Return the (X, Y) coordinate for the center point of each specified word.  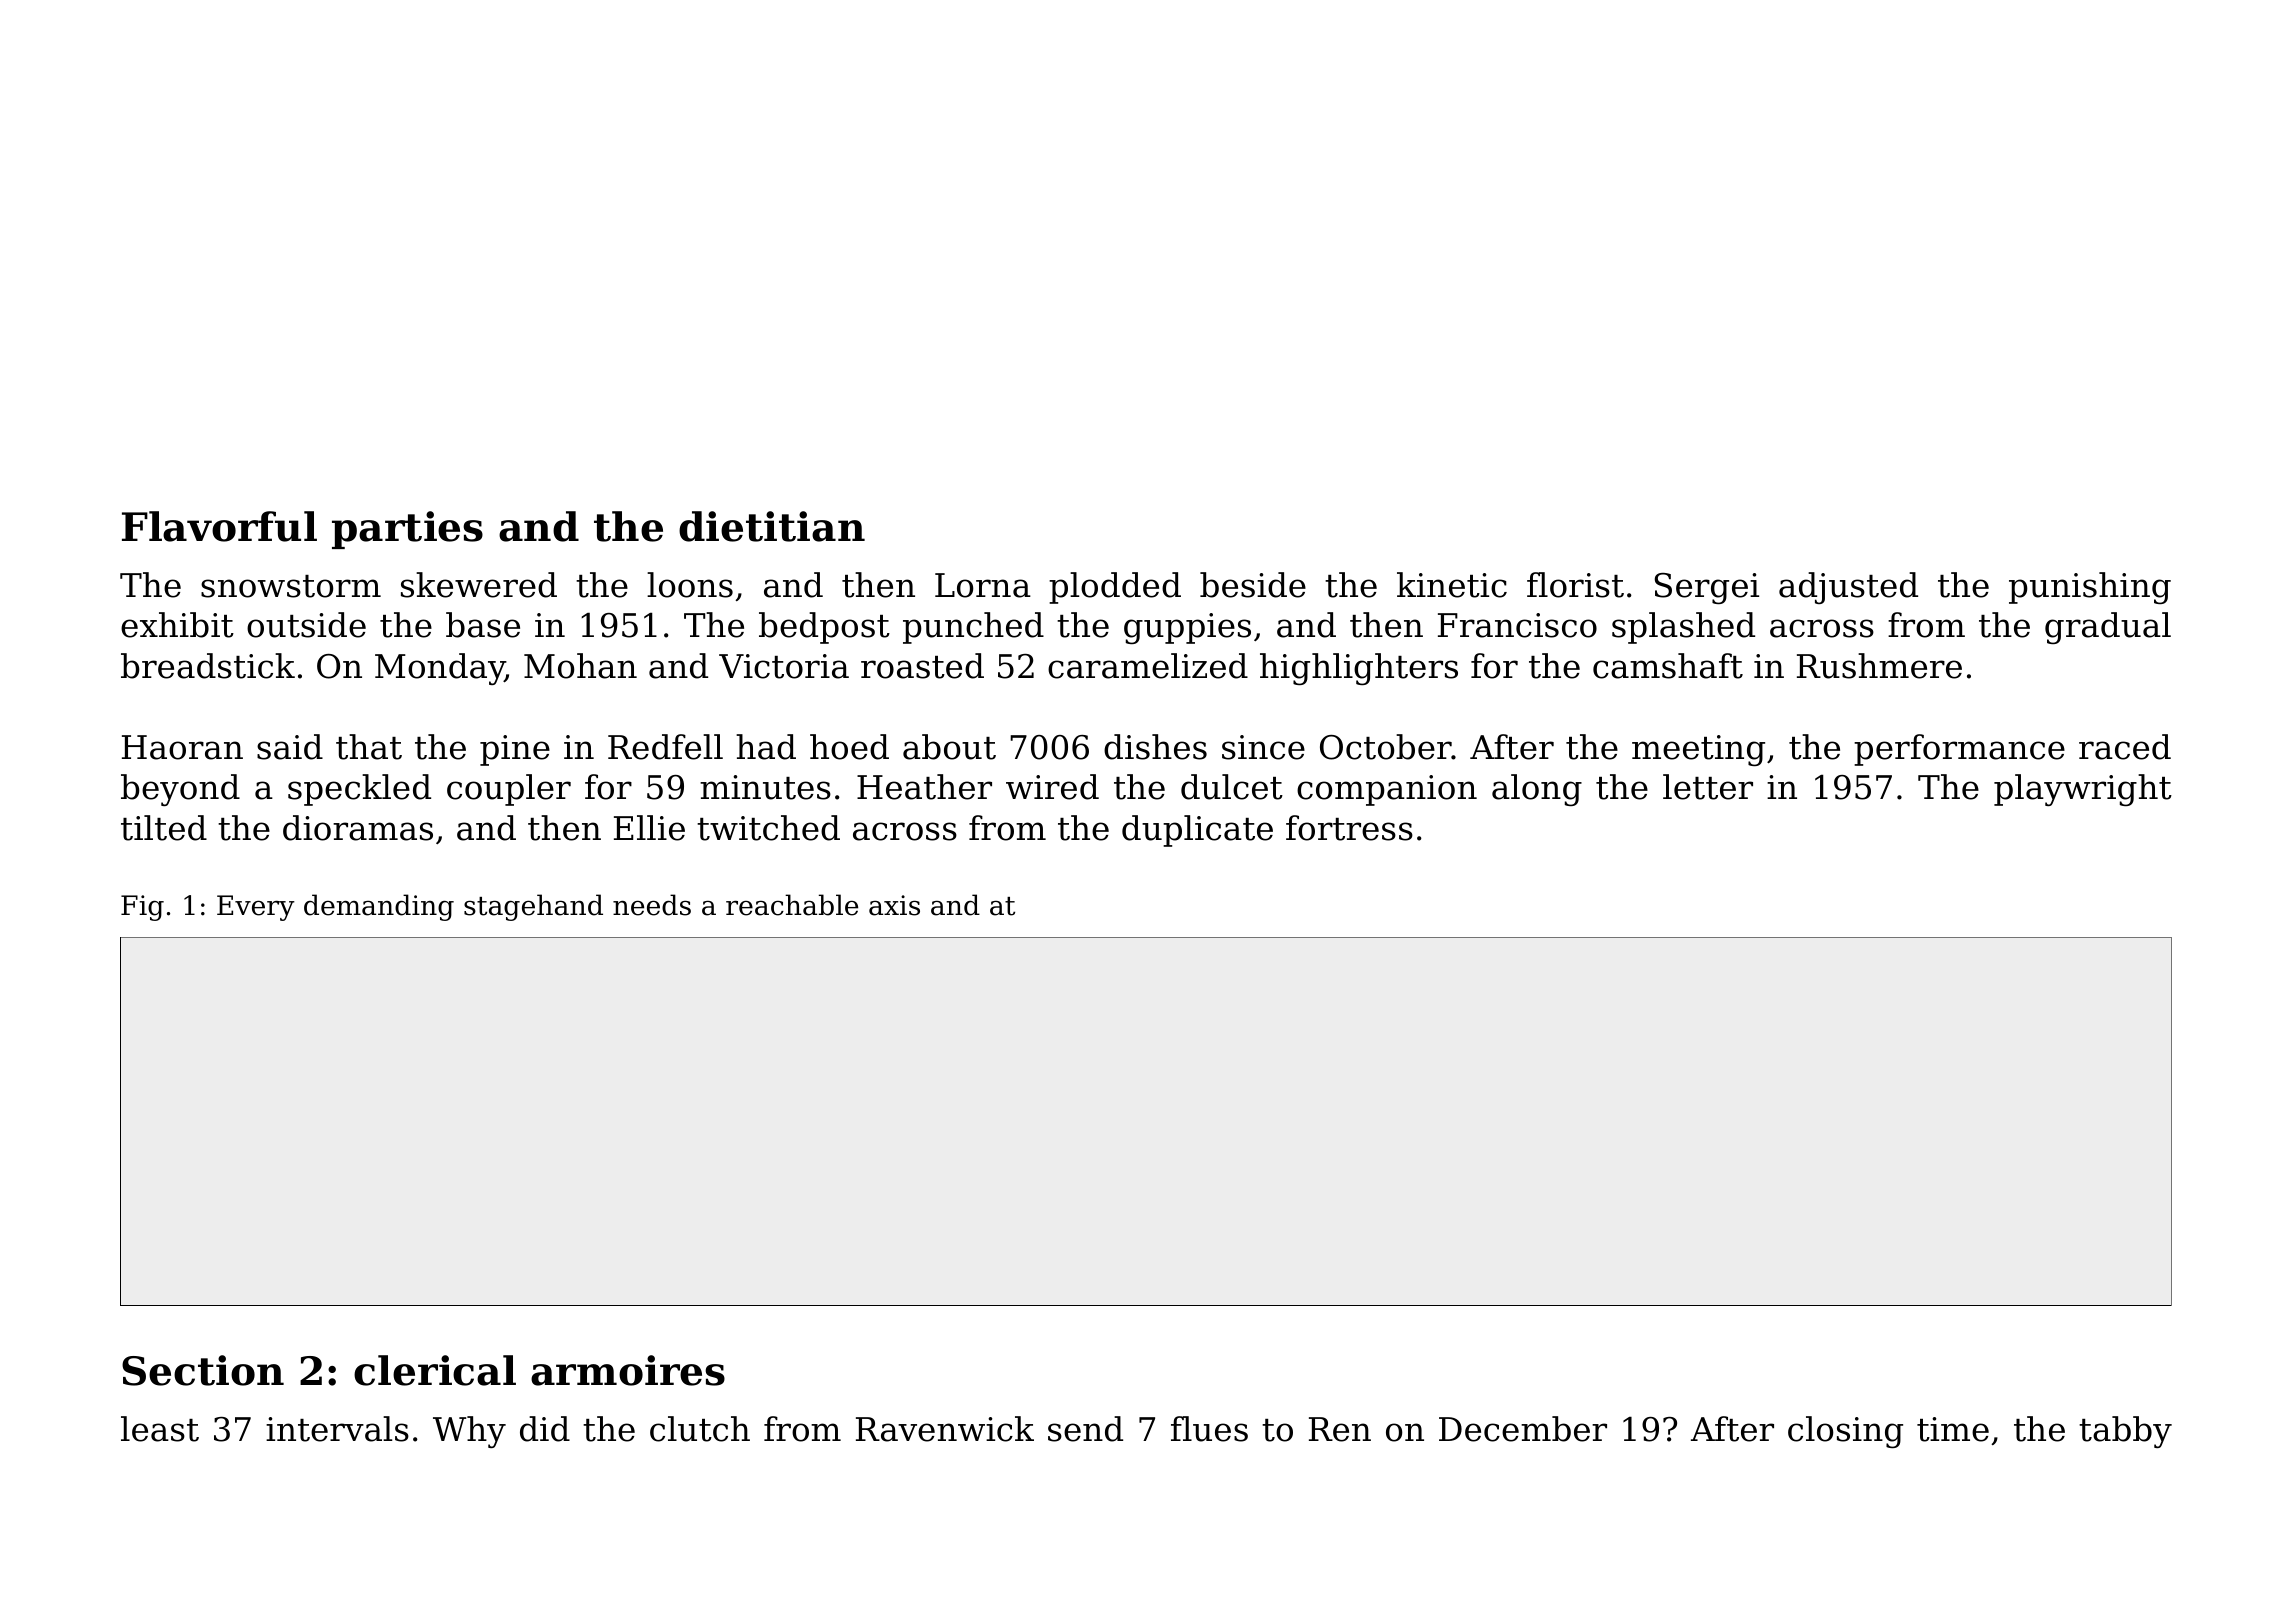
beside (1253, 585)
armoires (628, 1370)
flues (1209, 1429)
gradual (2108, 628)
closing (1845, 1432)
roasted (922, 666)
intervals (337, 1429)
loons (690, 585)
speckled (359, 790)
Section (203, 1370)
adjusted (1848, 588)
